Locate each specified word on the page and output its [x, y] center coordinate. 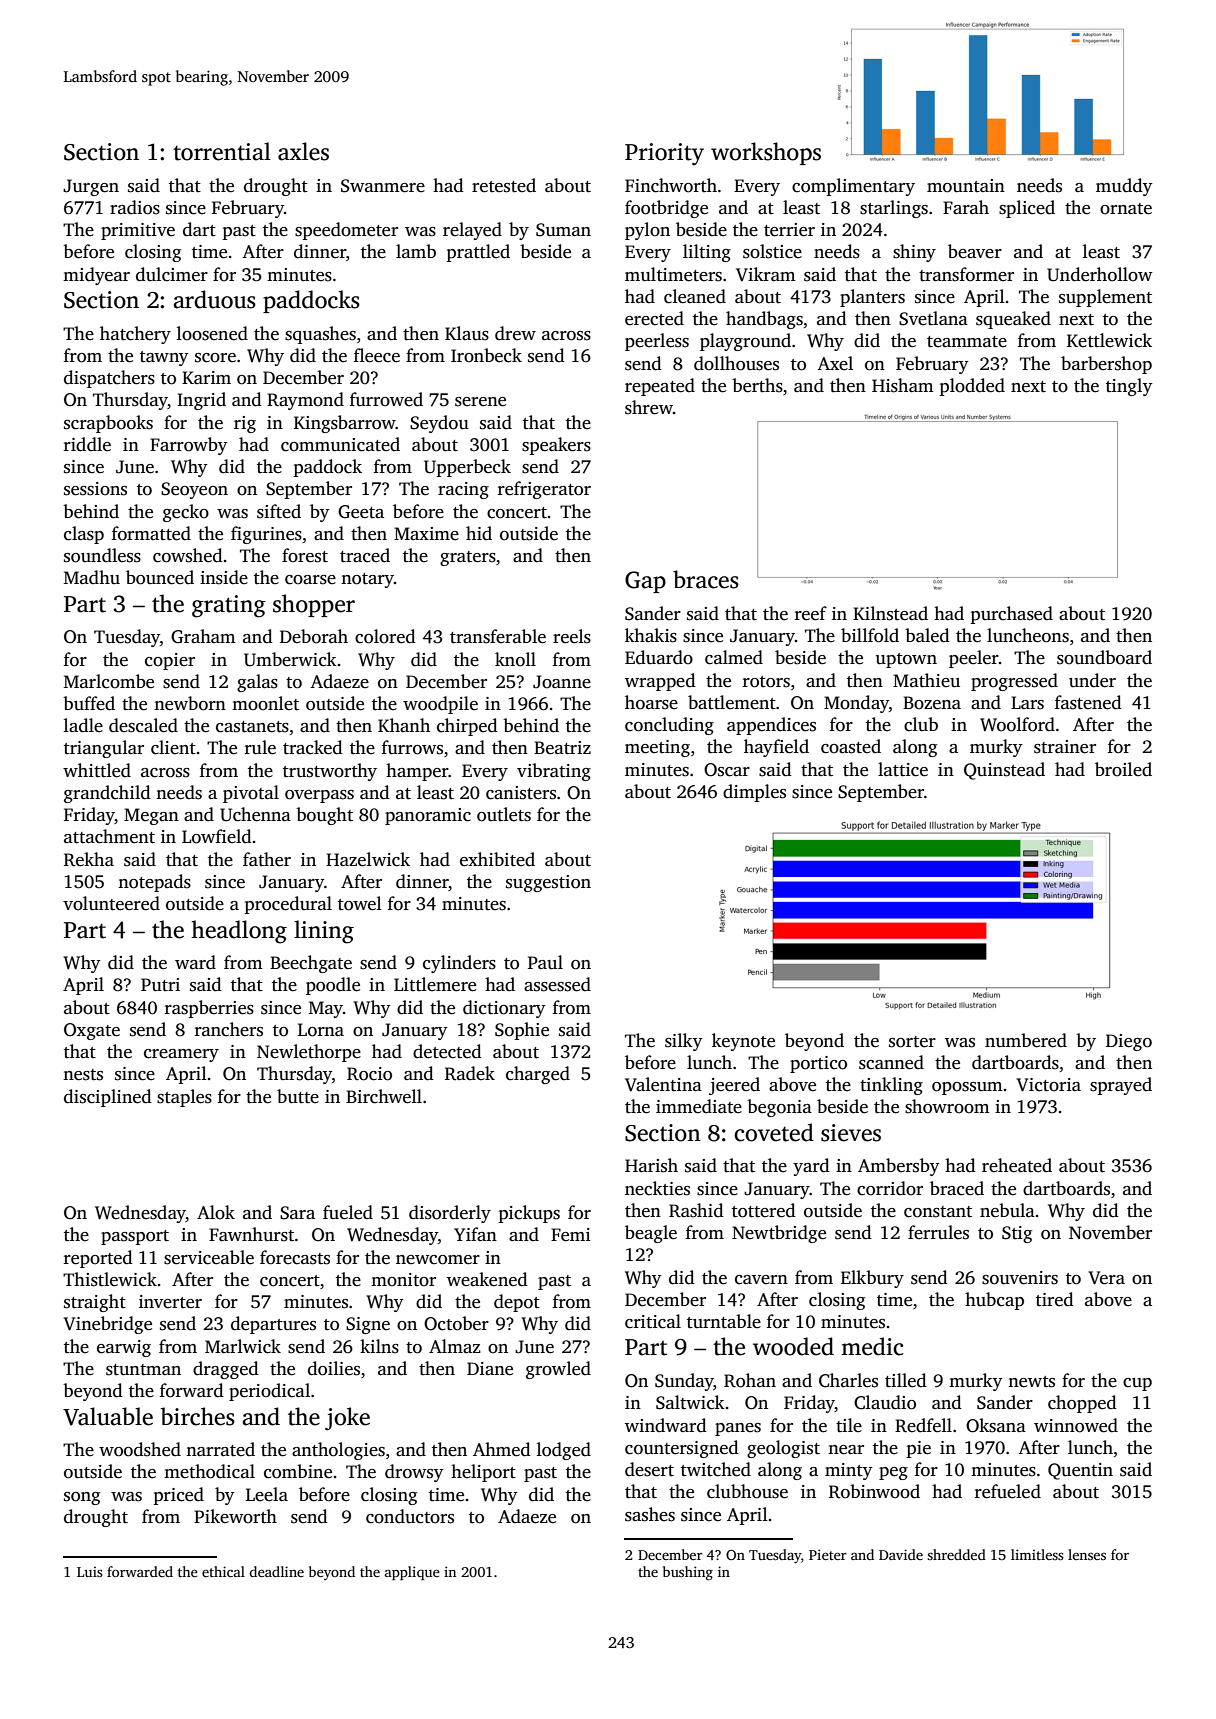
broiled [1123, 769]
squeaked [1013, 320]
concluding [669, 726]
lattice [903, 769]
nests [83, 1075]
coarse [310, 580]
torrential [222, 151]
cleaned [695, 296]
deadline [276, 1571]
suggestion [548, 883]
